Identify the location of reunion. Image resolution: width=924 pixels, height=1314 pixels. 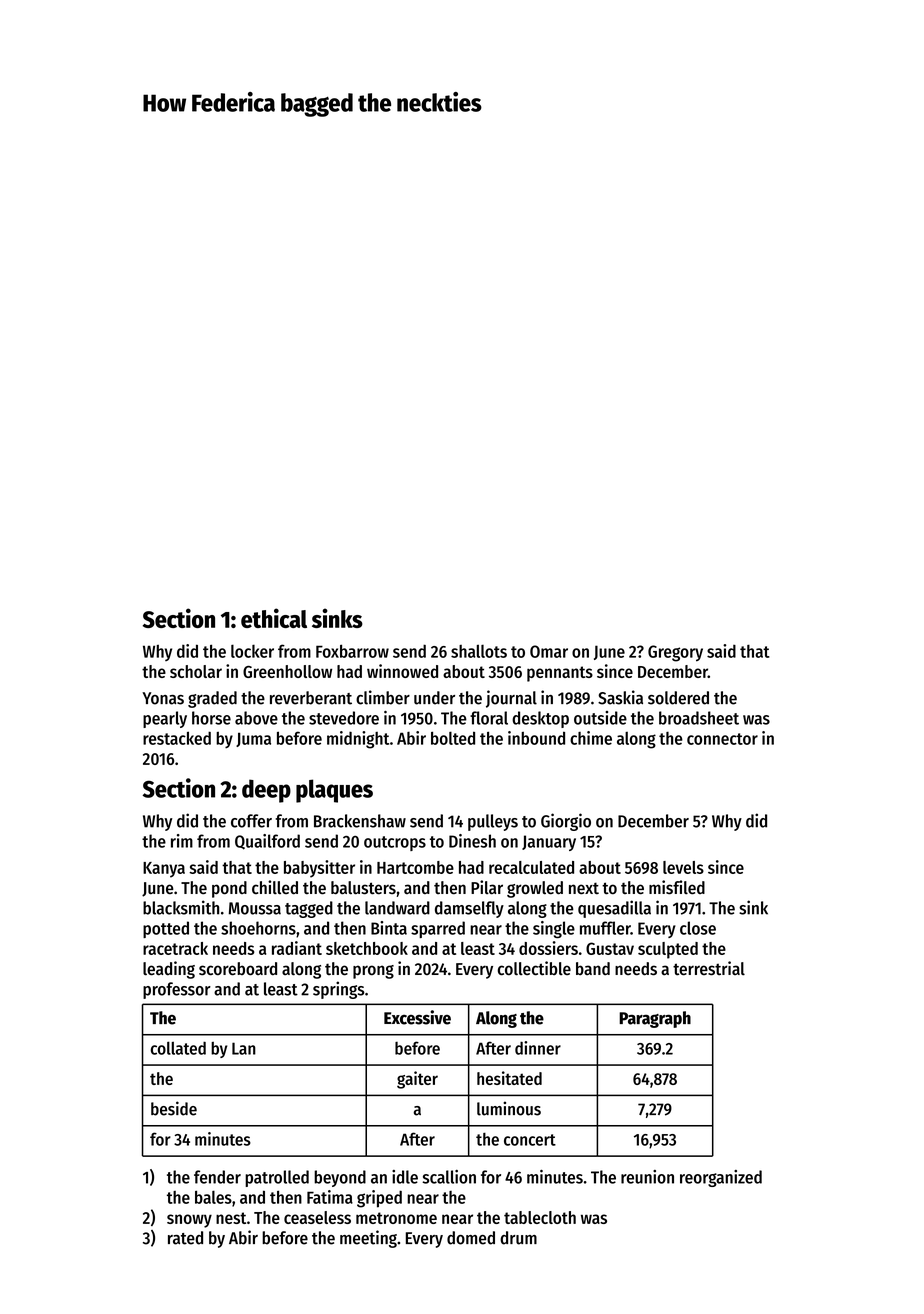
(647, 1177).
